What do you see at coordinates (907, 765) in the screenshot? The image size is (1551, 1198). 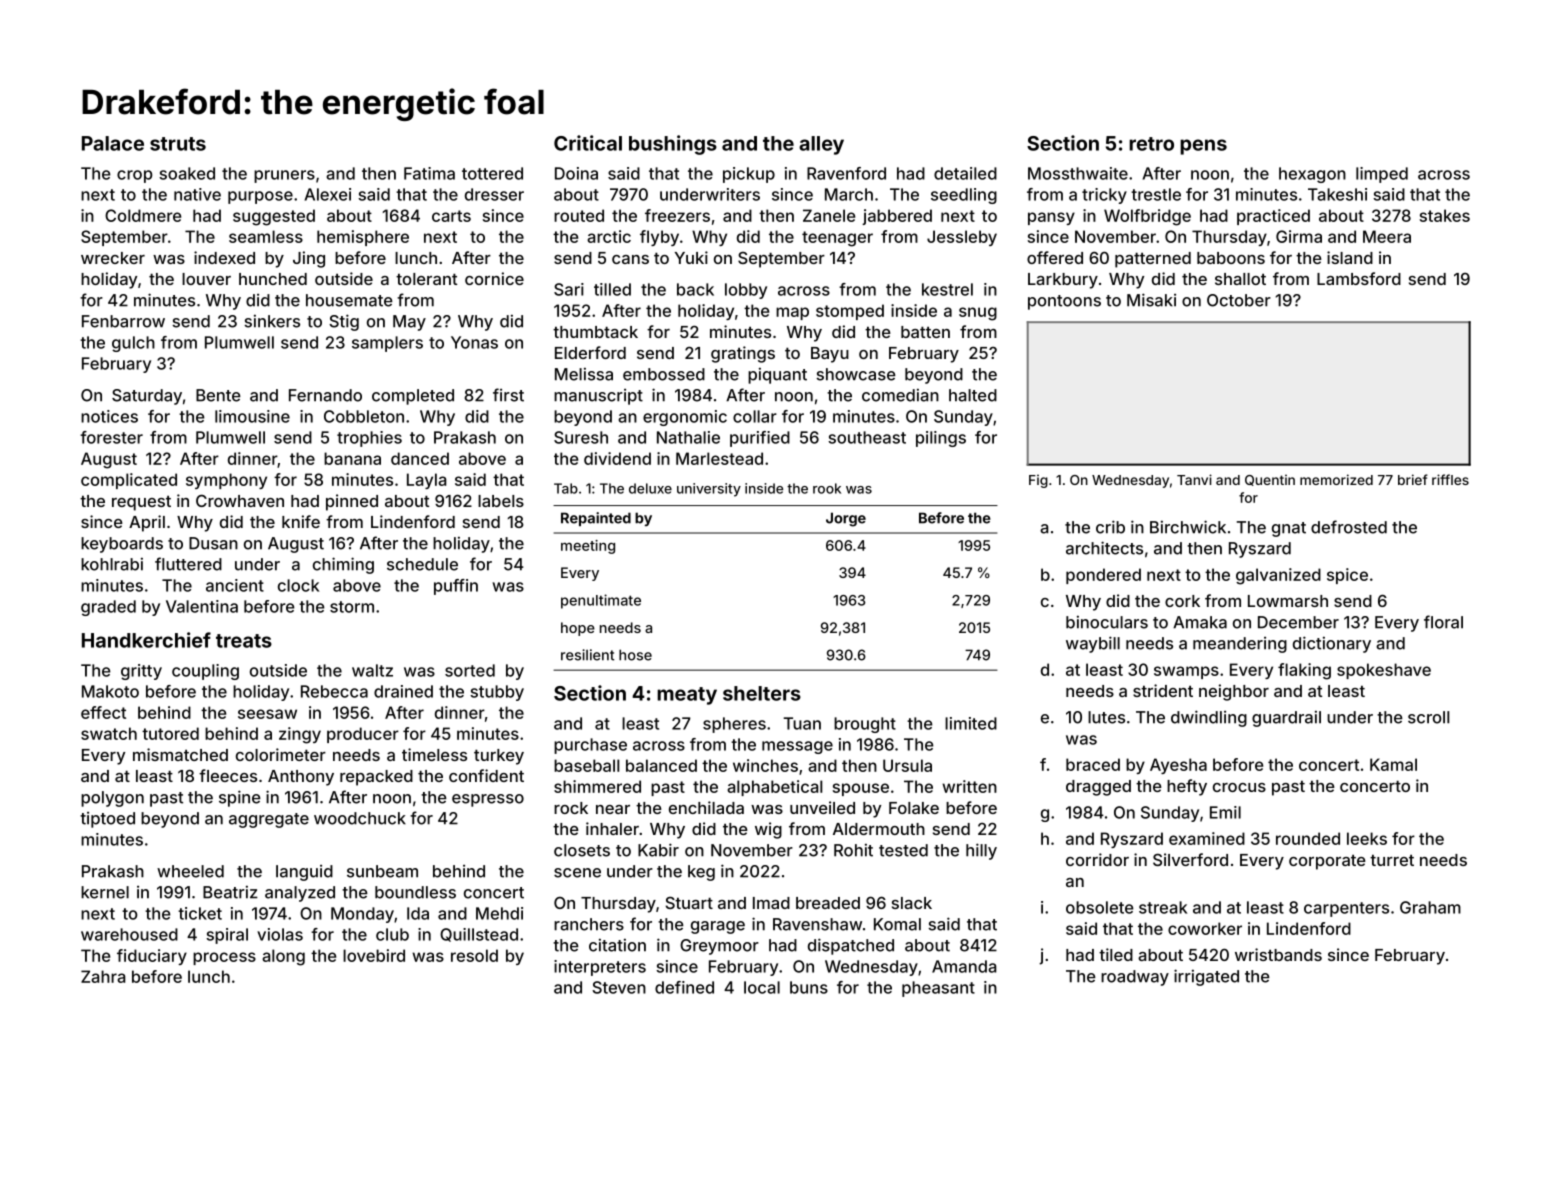 I see `Ursula` at bounding box center [907, 765].
